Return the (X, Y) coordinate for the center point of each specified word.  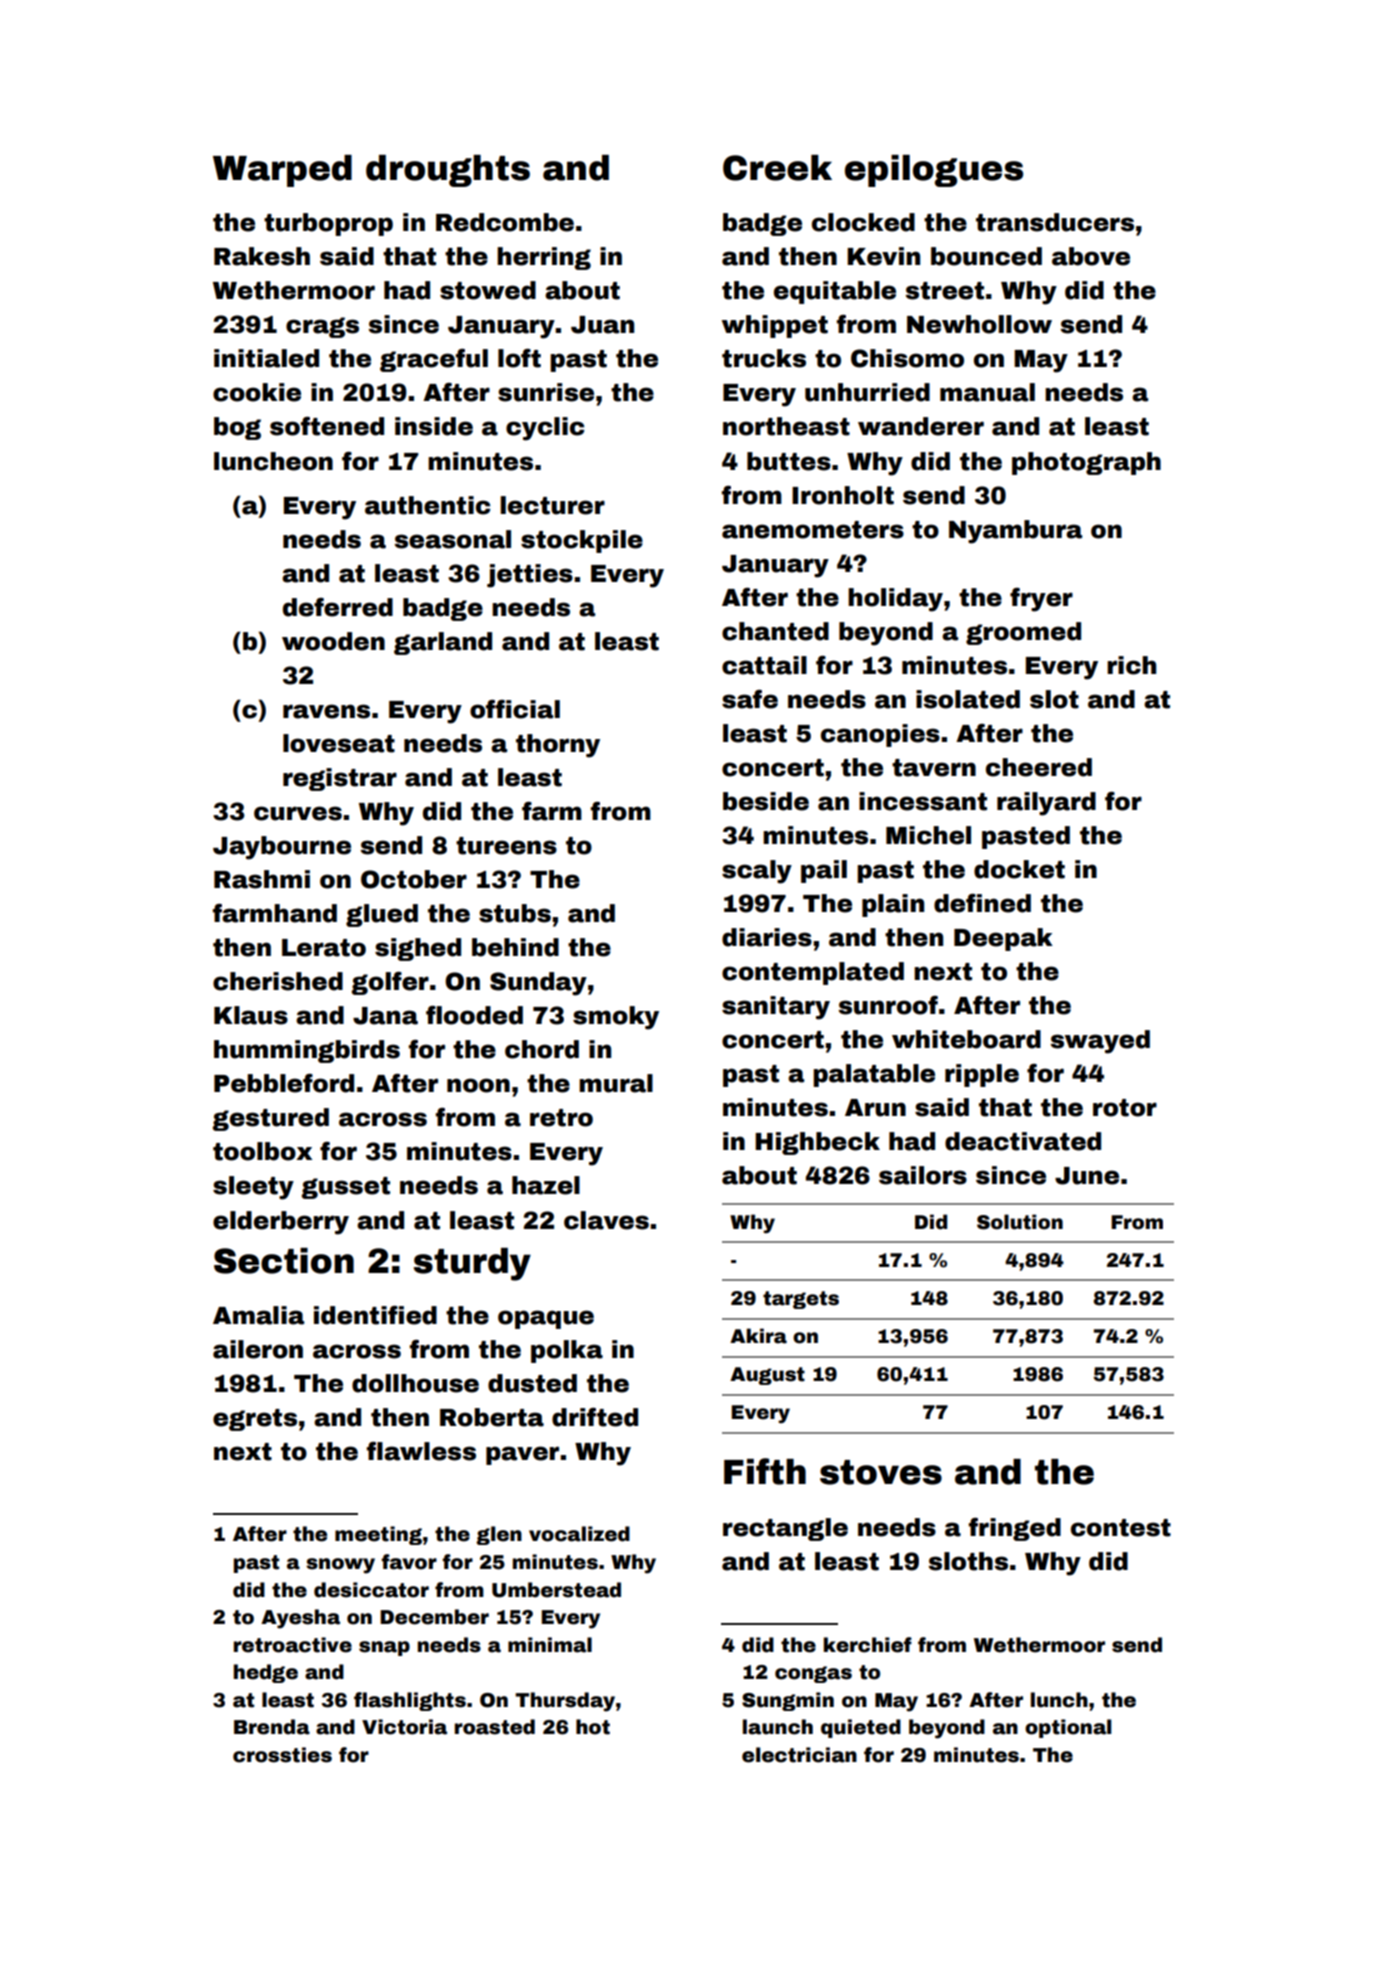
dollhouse (415, 1383)
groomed (1023, 633)
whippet (775, 326)
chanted (775, 631)
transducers (1055, 222)
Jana (385, 1016)
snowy (340, 1566)
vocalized (579, 1534)
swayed (1100, 1042)
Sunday (538, 984)
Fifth (765, 1471)
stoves (881, 1472)
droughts (448, 171)
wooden (333, 641)
